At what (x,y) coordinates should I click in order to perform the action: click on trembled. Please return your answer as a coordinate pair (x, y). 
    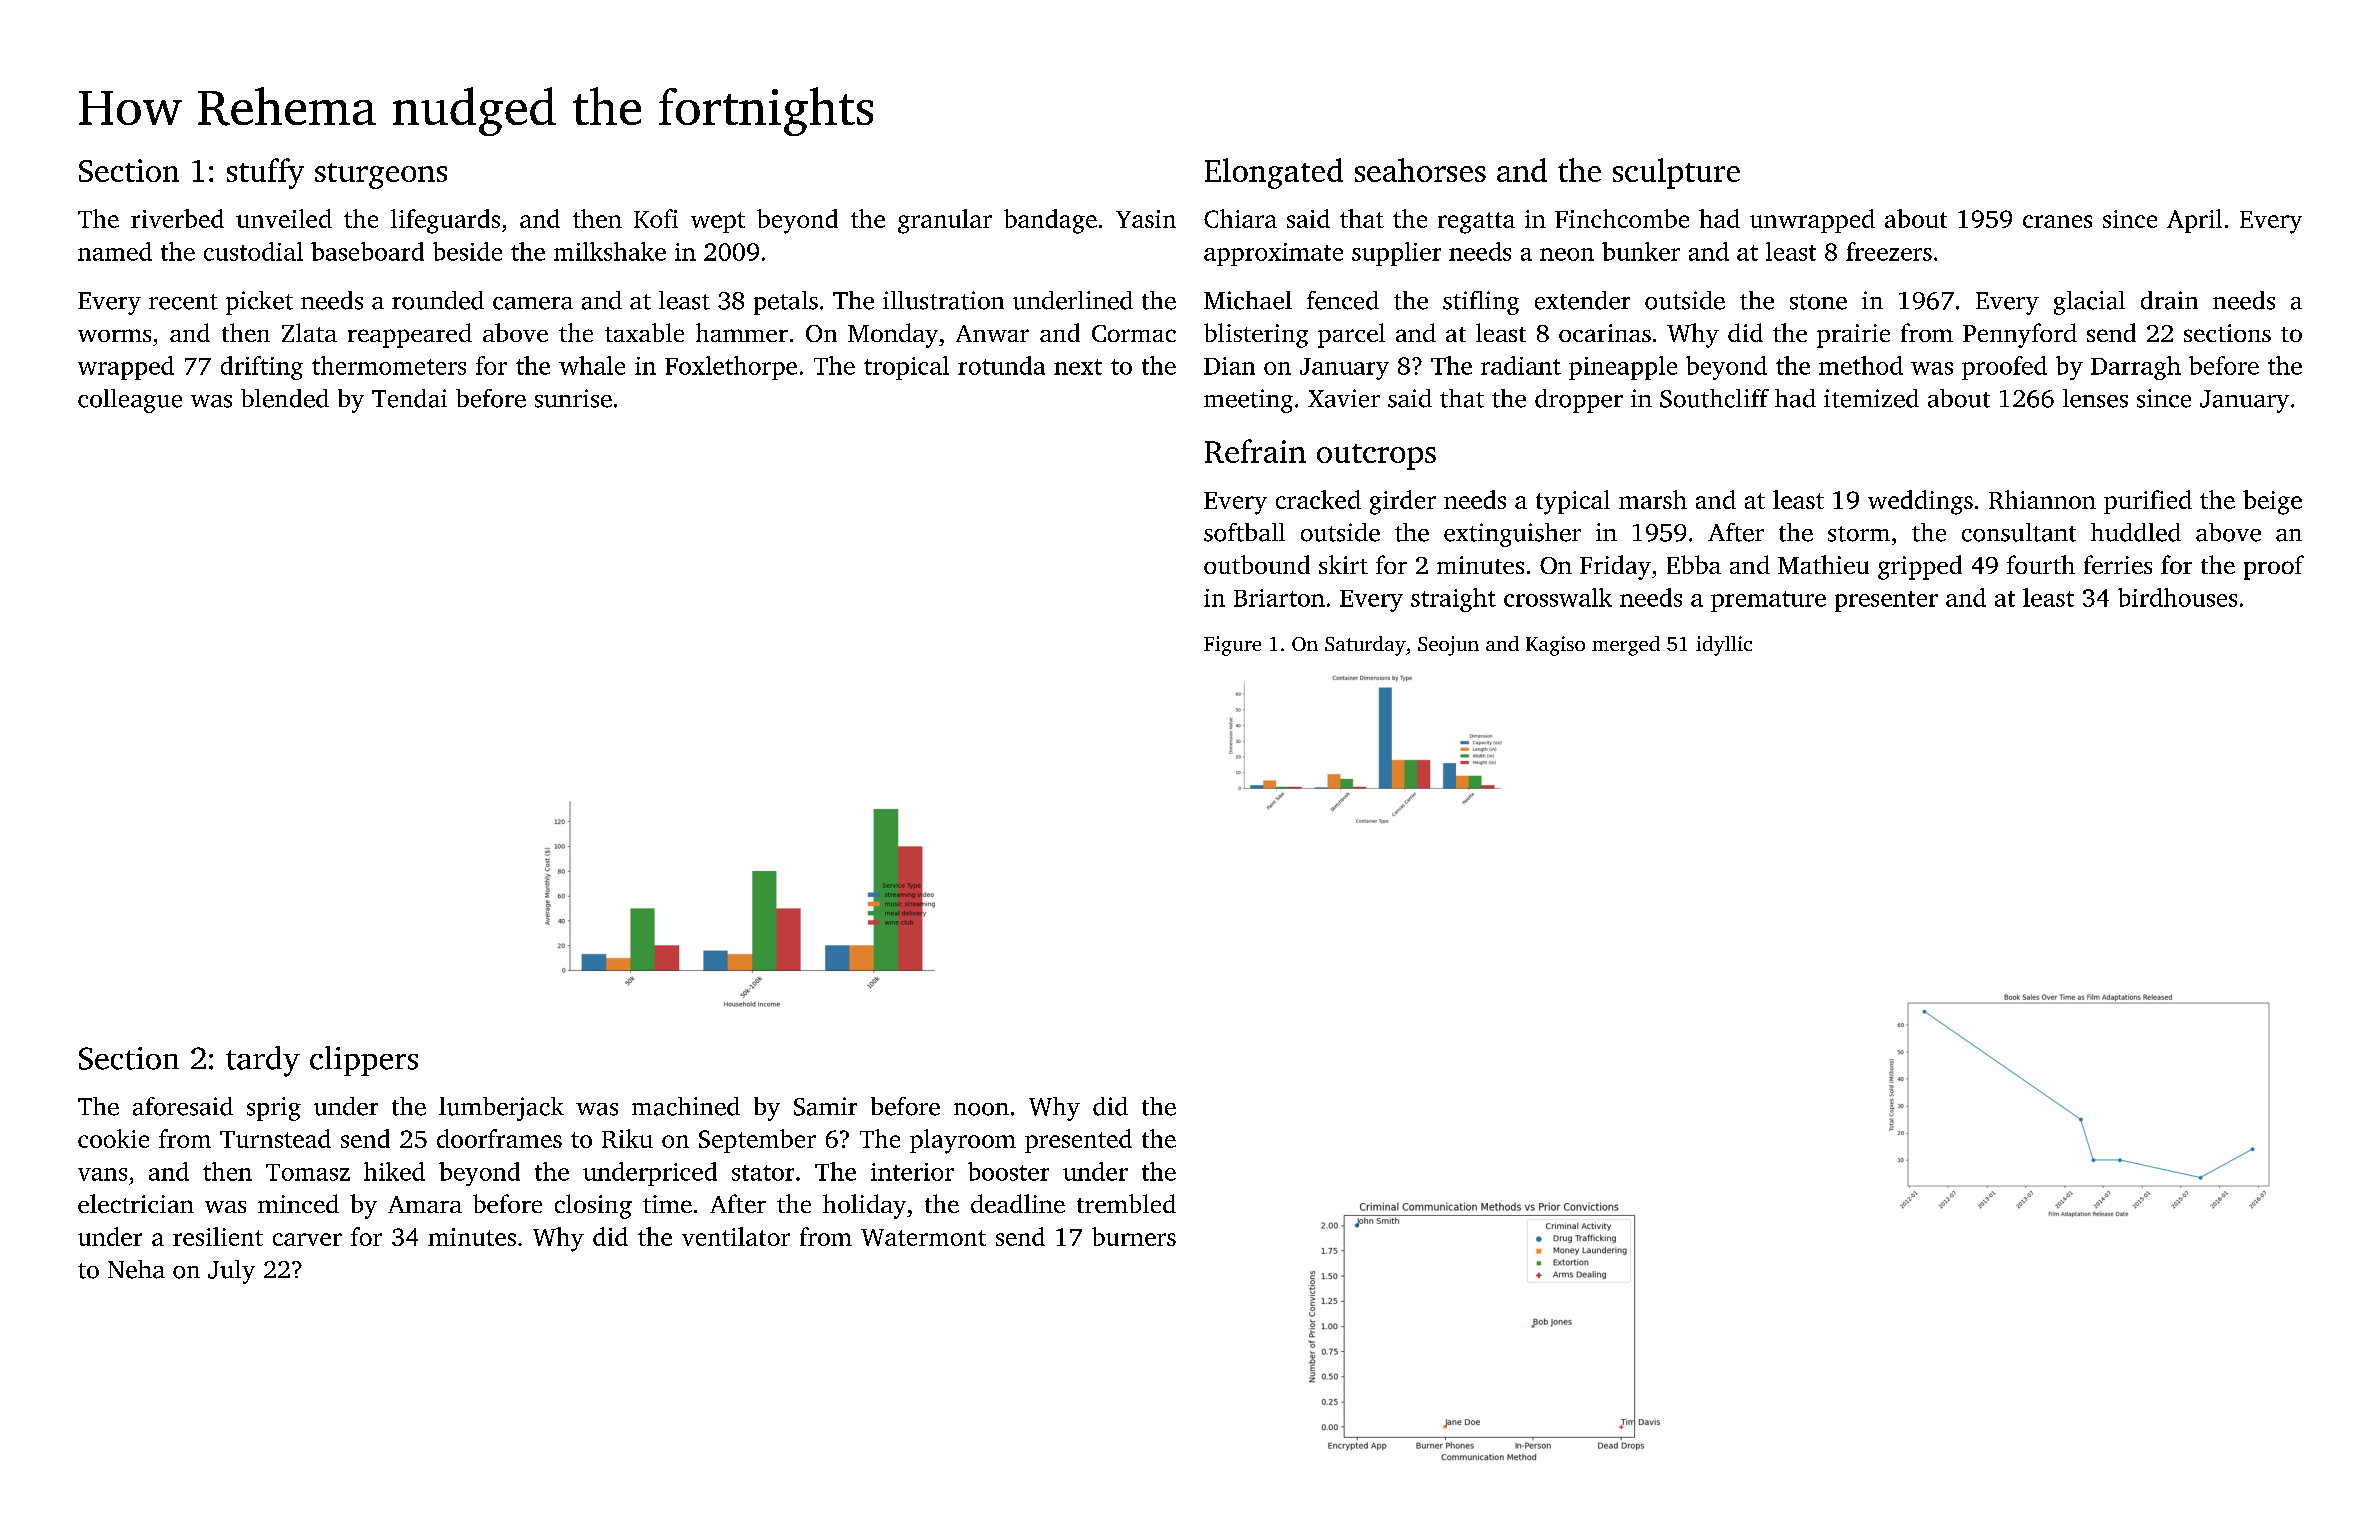
    Looking at the image, I should click on (1126, 1203).
